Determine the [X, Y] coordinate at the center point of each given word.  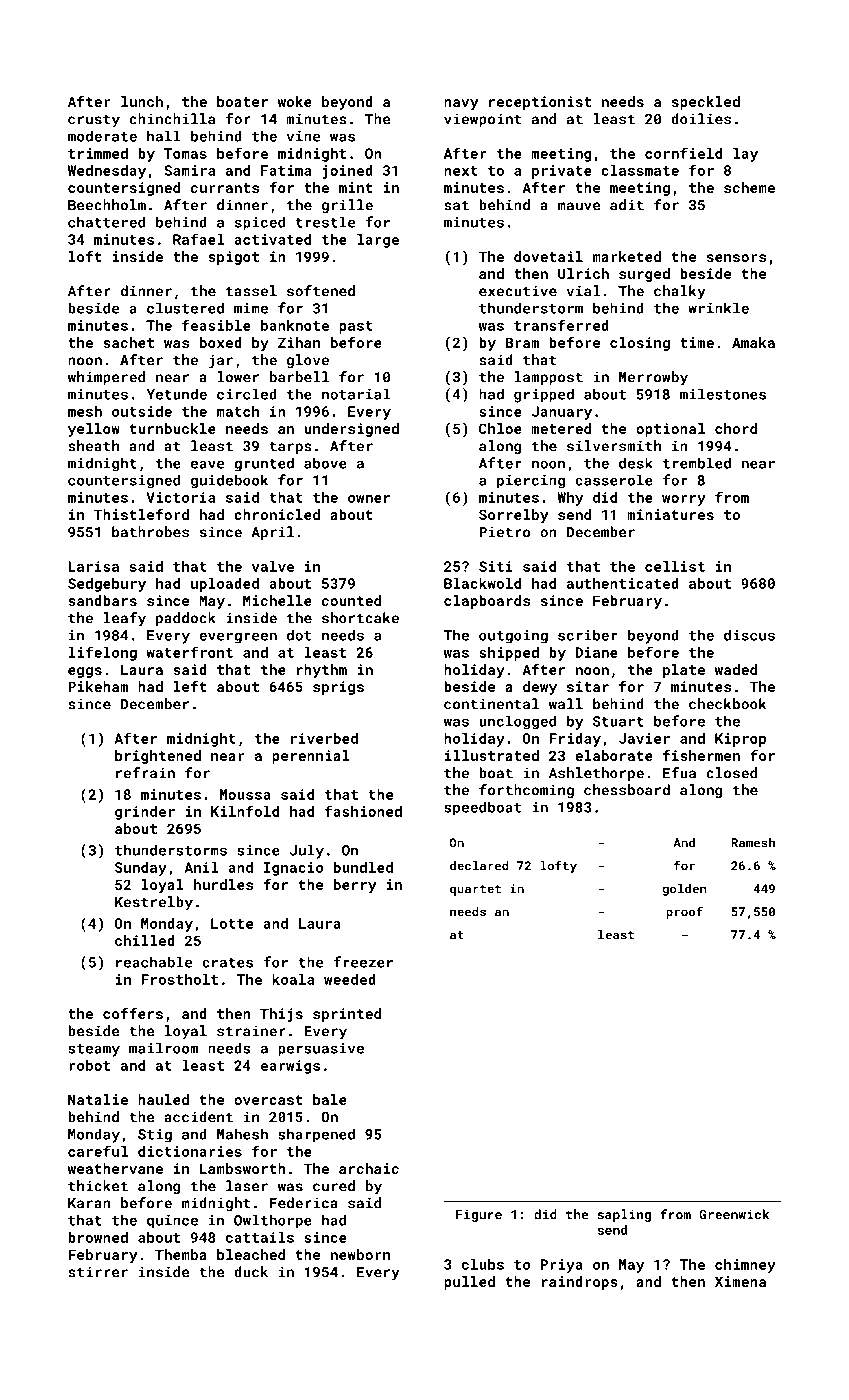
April [272, 533]
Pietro [505, 532]
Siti [496, 566]
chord [736, 428]
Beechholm [107, 205]
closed [731, 773]
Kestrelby [154, 903]
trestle [325, 222]
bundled [363, 867]
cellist [675, 566]
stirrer [98, 1272]
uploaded [225, 585]
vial [583, 291]
